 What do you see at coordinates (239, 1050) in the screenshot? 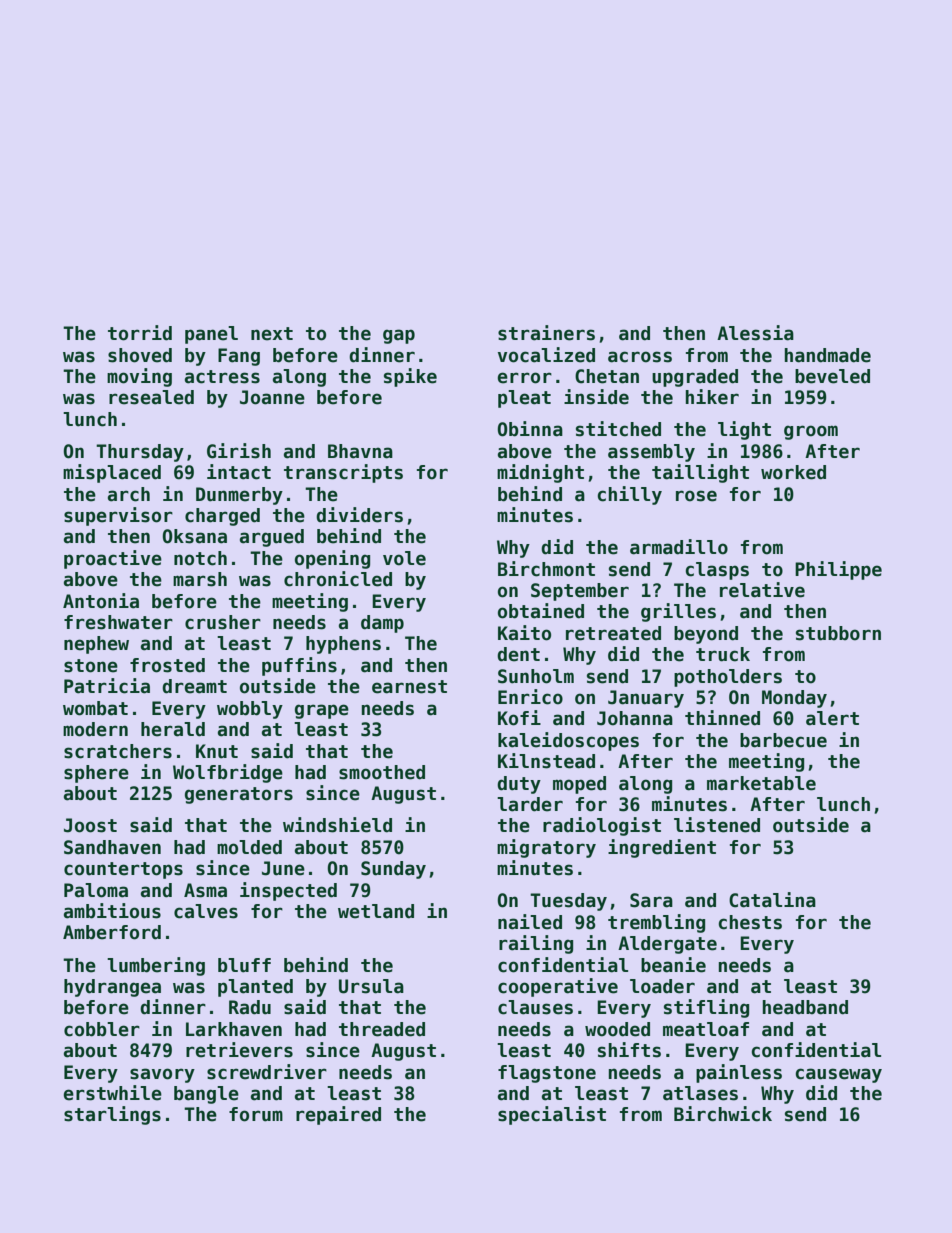
I see `retrievers` at bounding box center [239, 1050].
